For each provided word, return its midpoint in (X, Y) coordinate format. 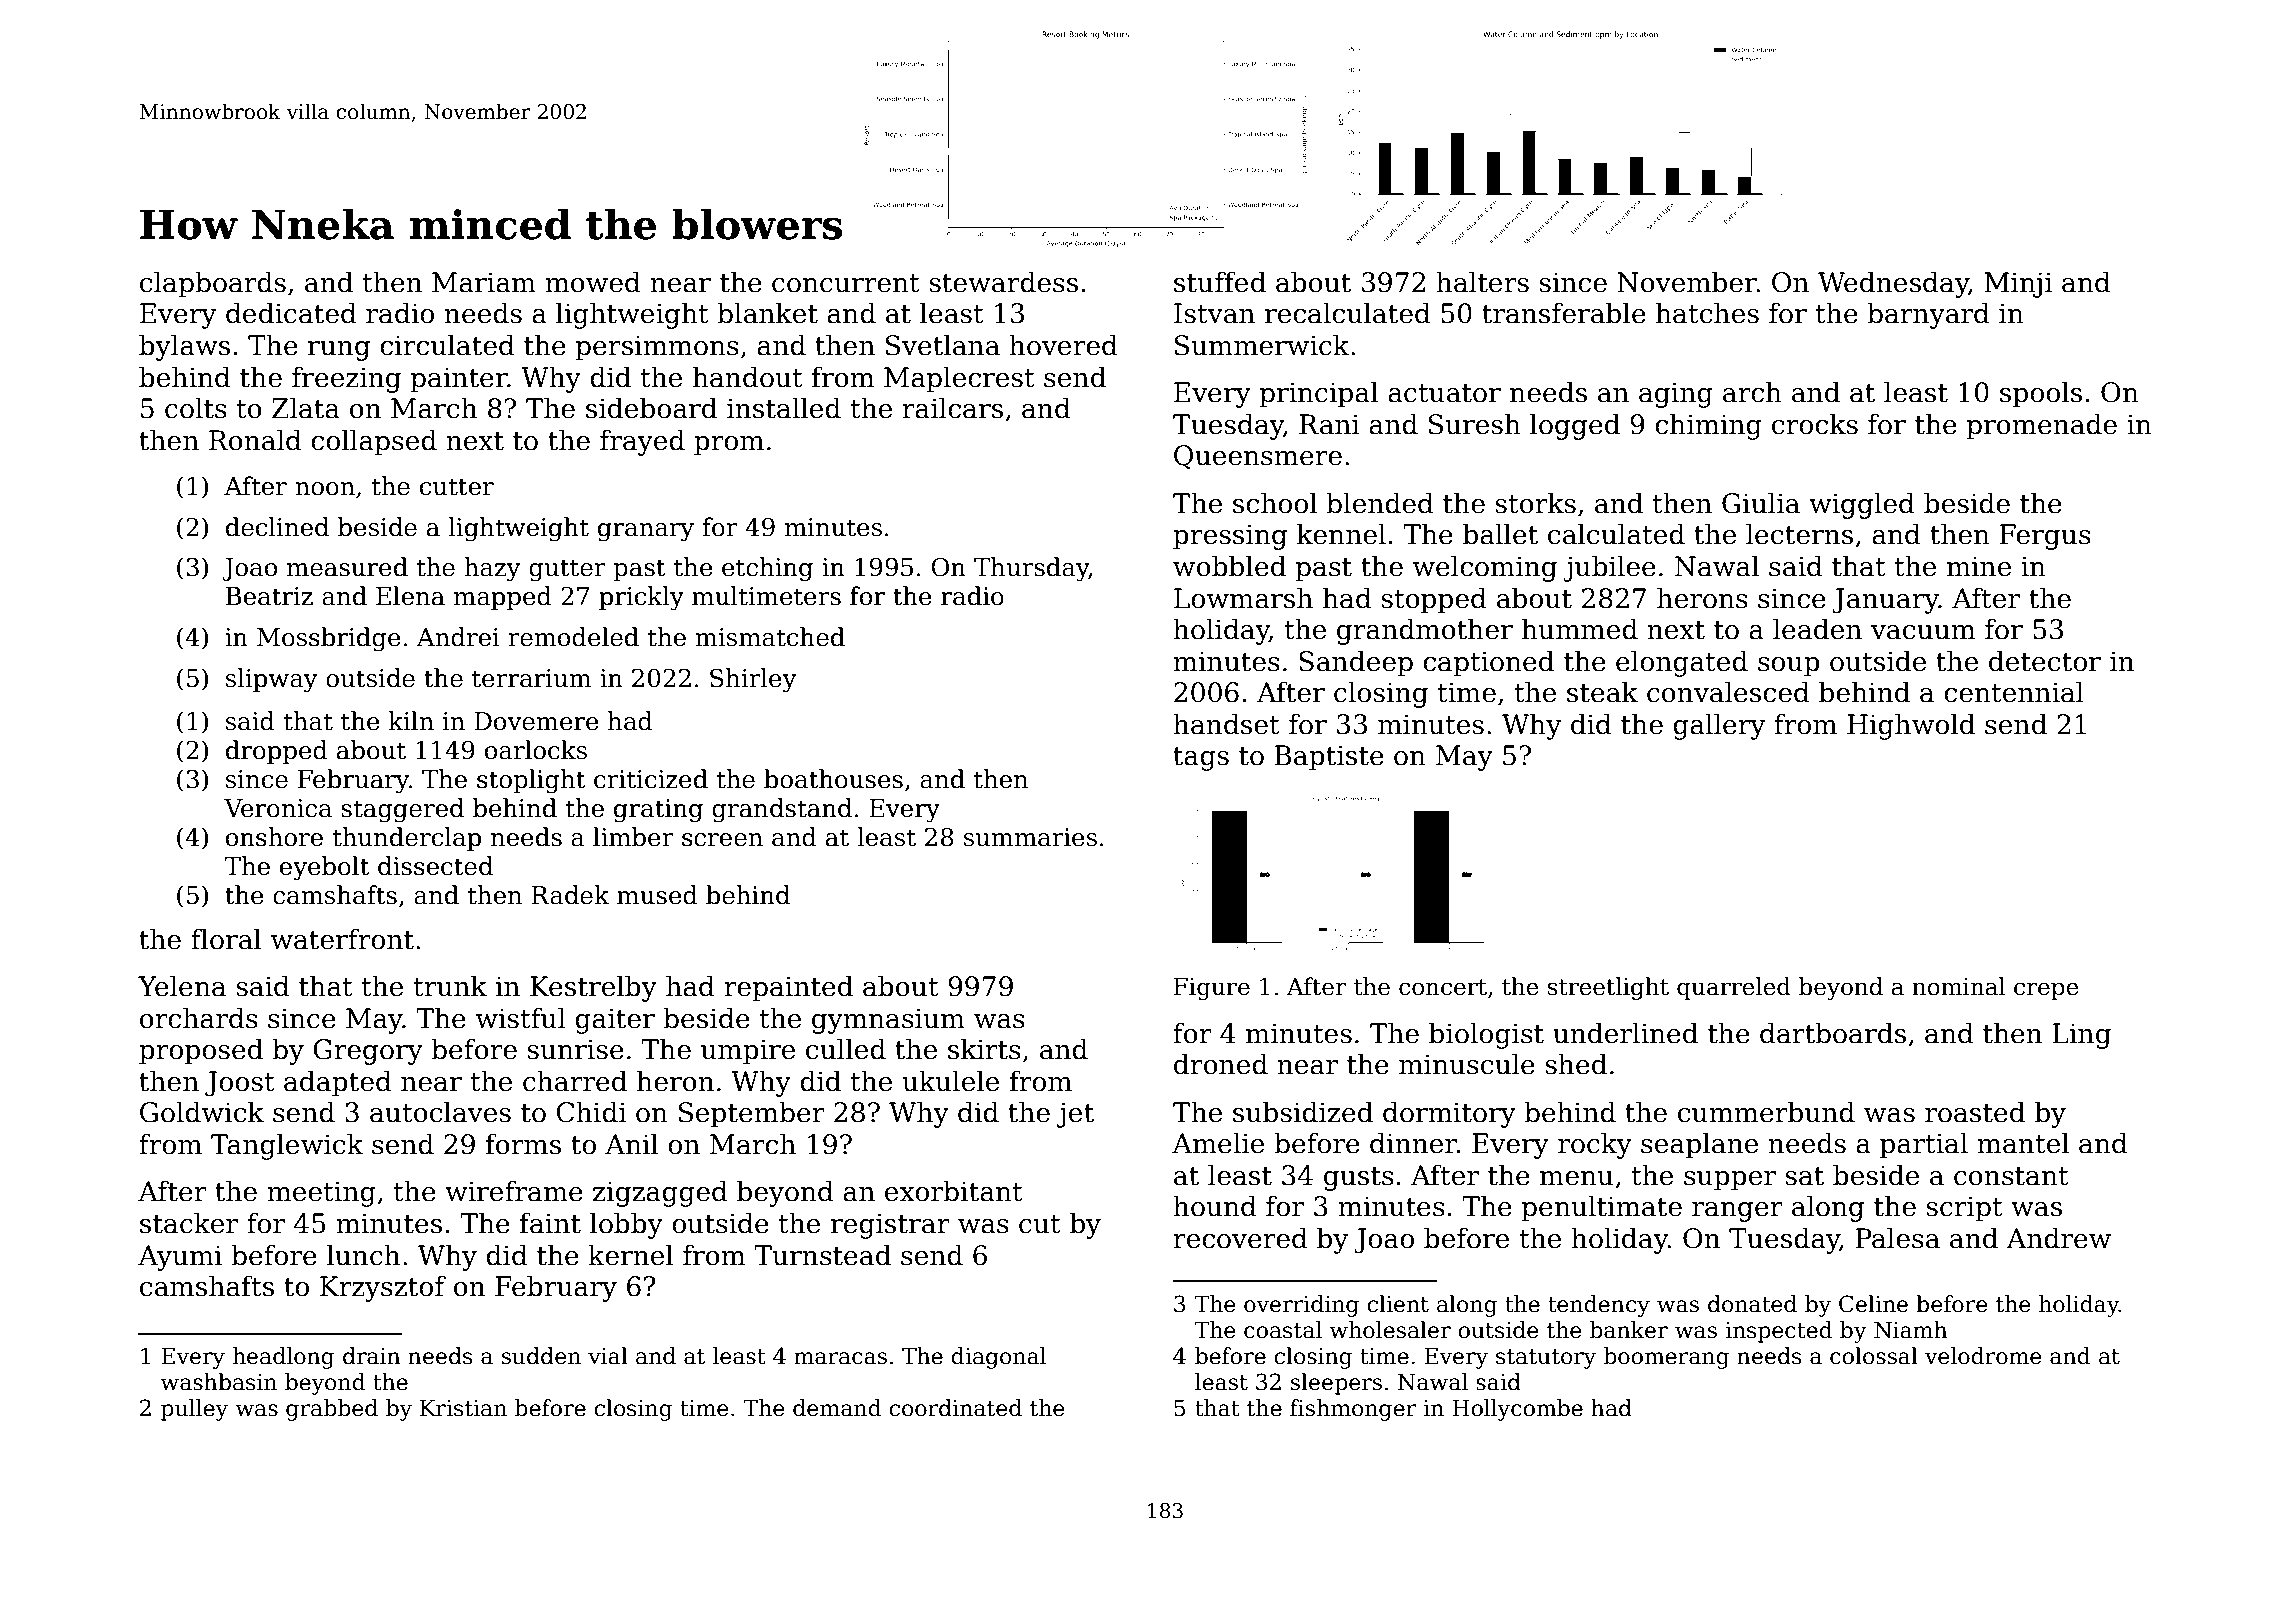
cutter (457, 487)
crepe (2046, 991)
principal (1318, 394)
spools (2041, 394)
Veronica (278, 808)
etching (767, 569)
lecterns (1799, 534)
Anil (631, 1143)
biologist (1486, 1035)
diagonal (998, 1358)
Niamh (1911, 1330)
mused (657, 895)
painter (459, 380)
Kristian (463, 1408)
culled (846, 1049)
